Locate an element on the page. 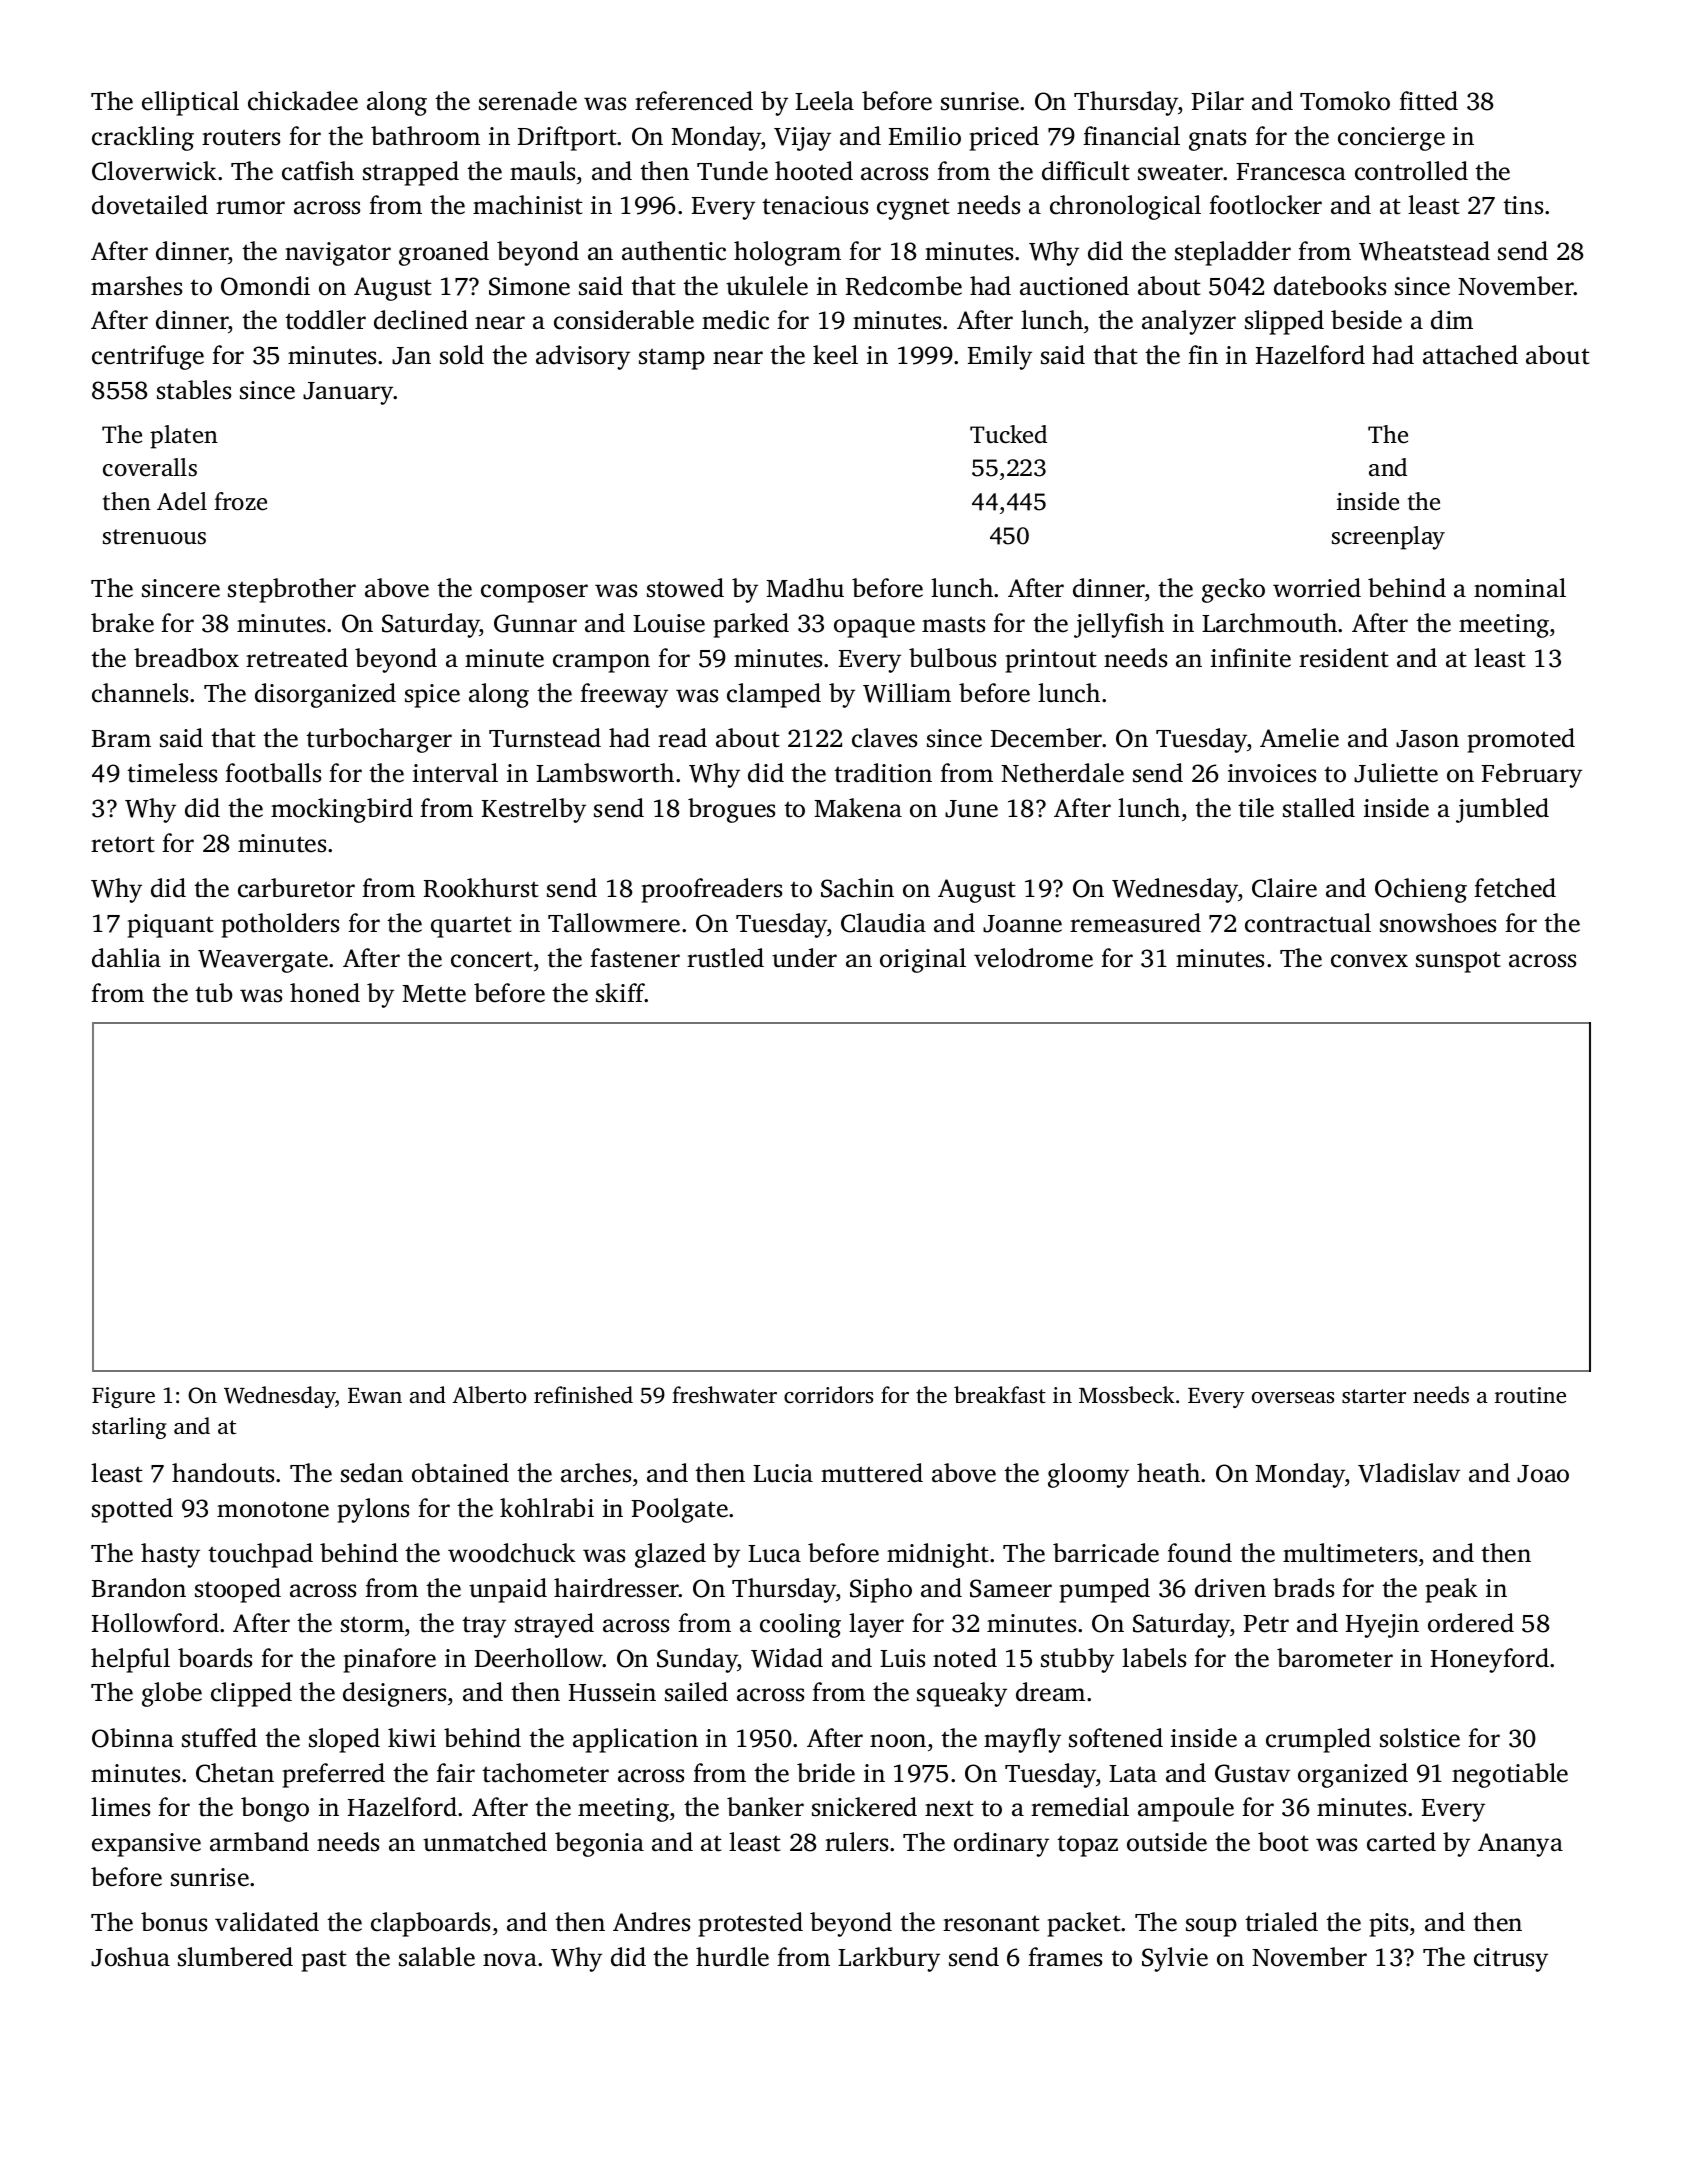  Mossbeck is located at coordinates (1127, 1395).
